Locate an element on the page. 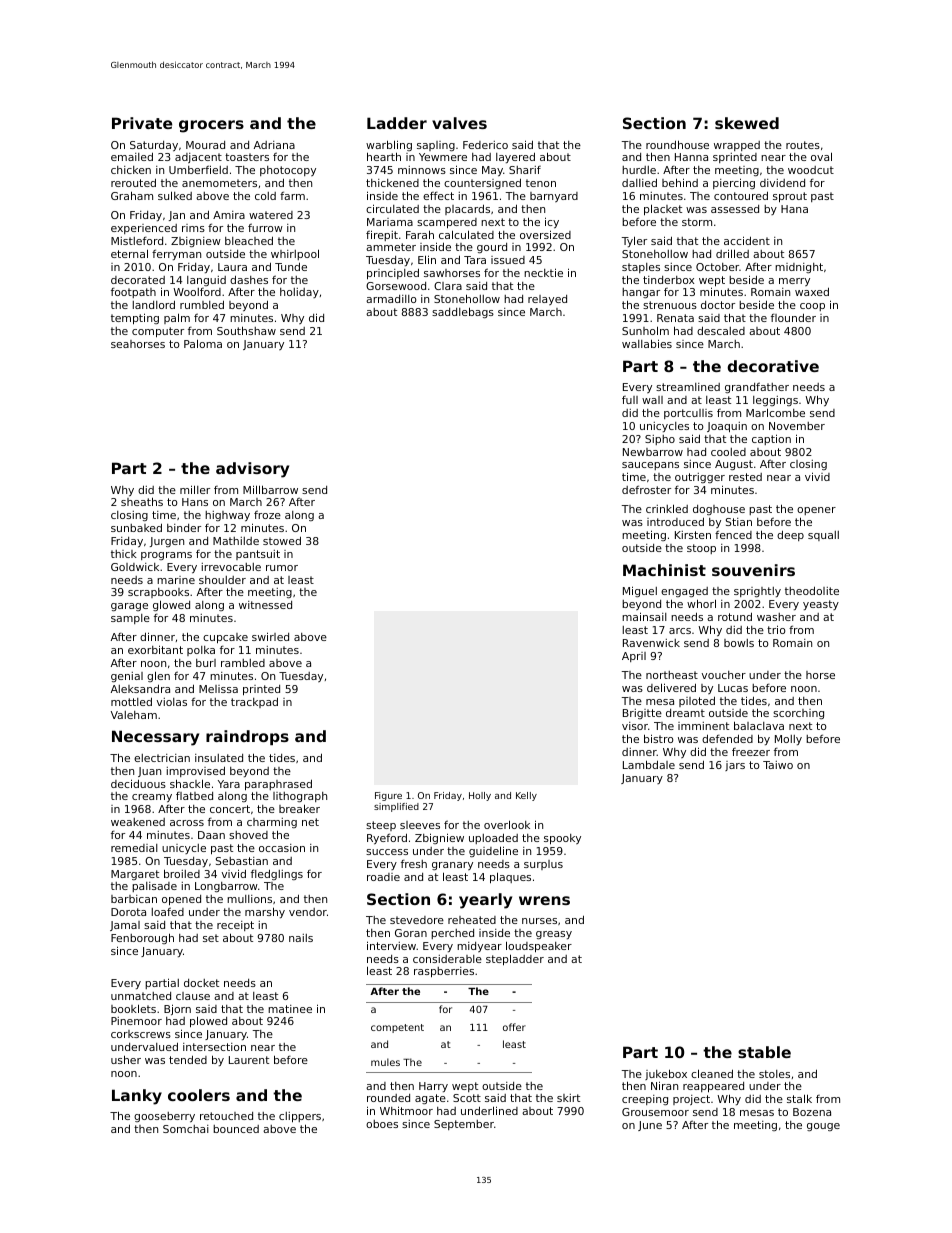 The height and width of the image is (1233, 952). stevedore is located at coordinates (417, 920).
